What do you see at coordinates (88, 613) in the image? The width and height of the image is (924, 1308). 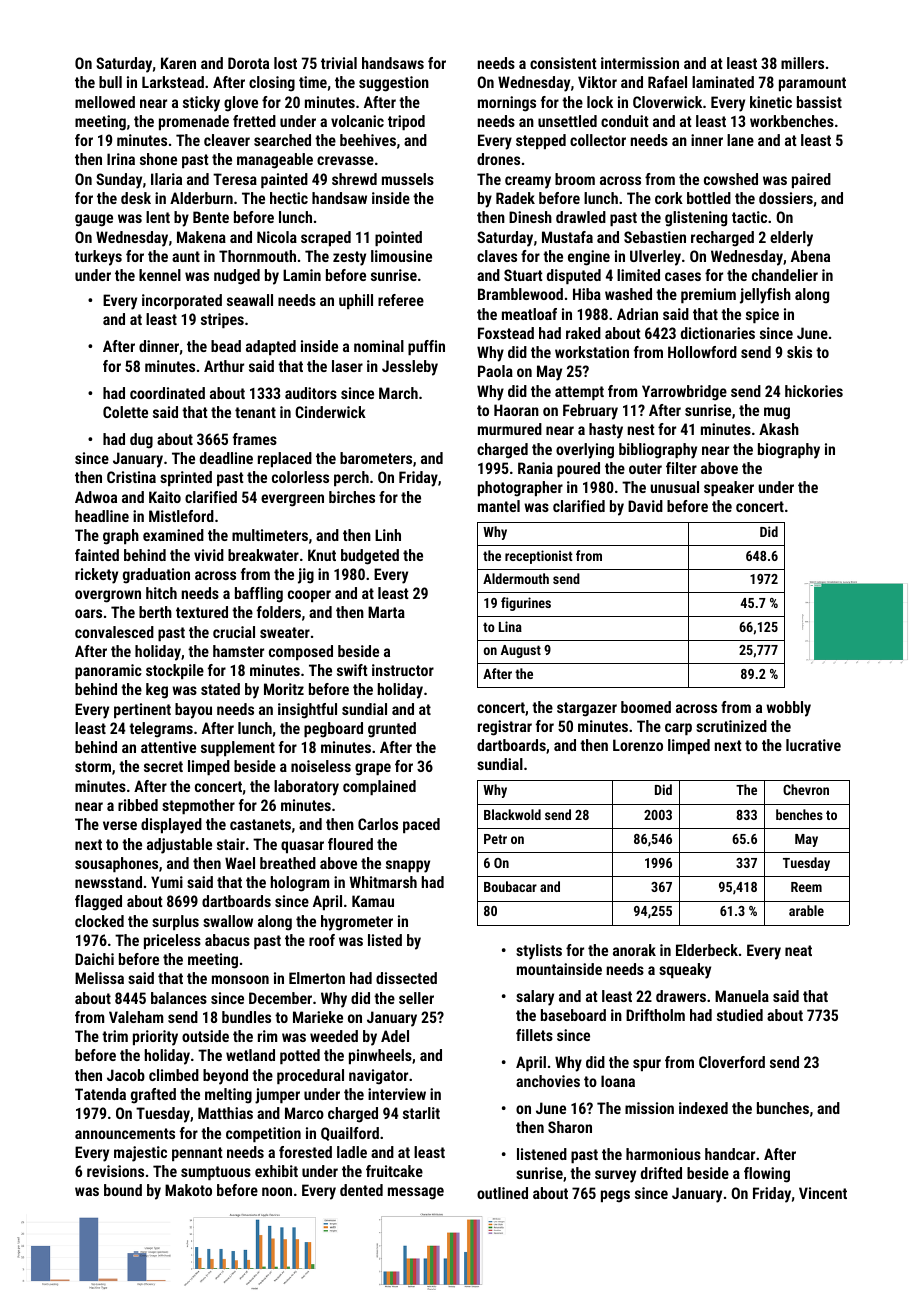 I see `oars` at bounding box center [88, 613].
